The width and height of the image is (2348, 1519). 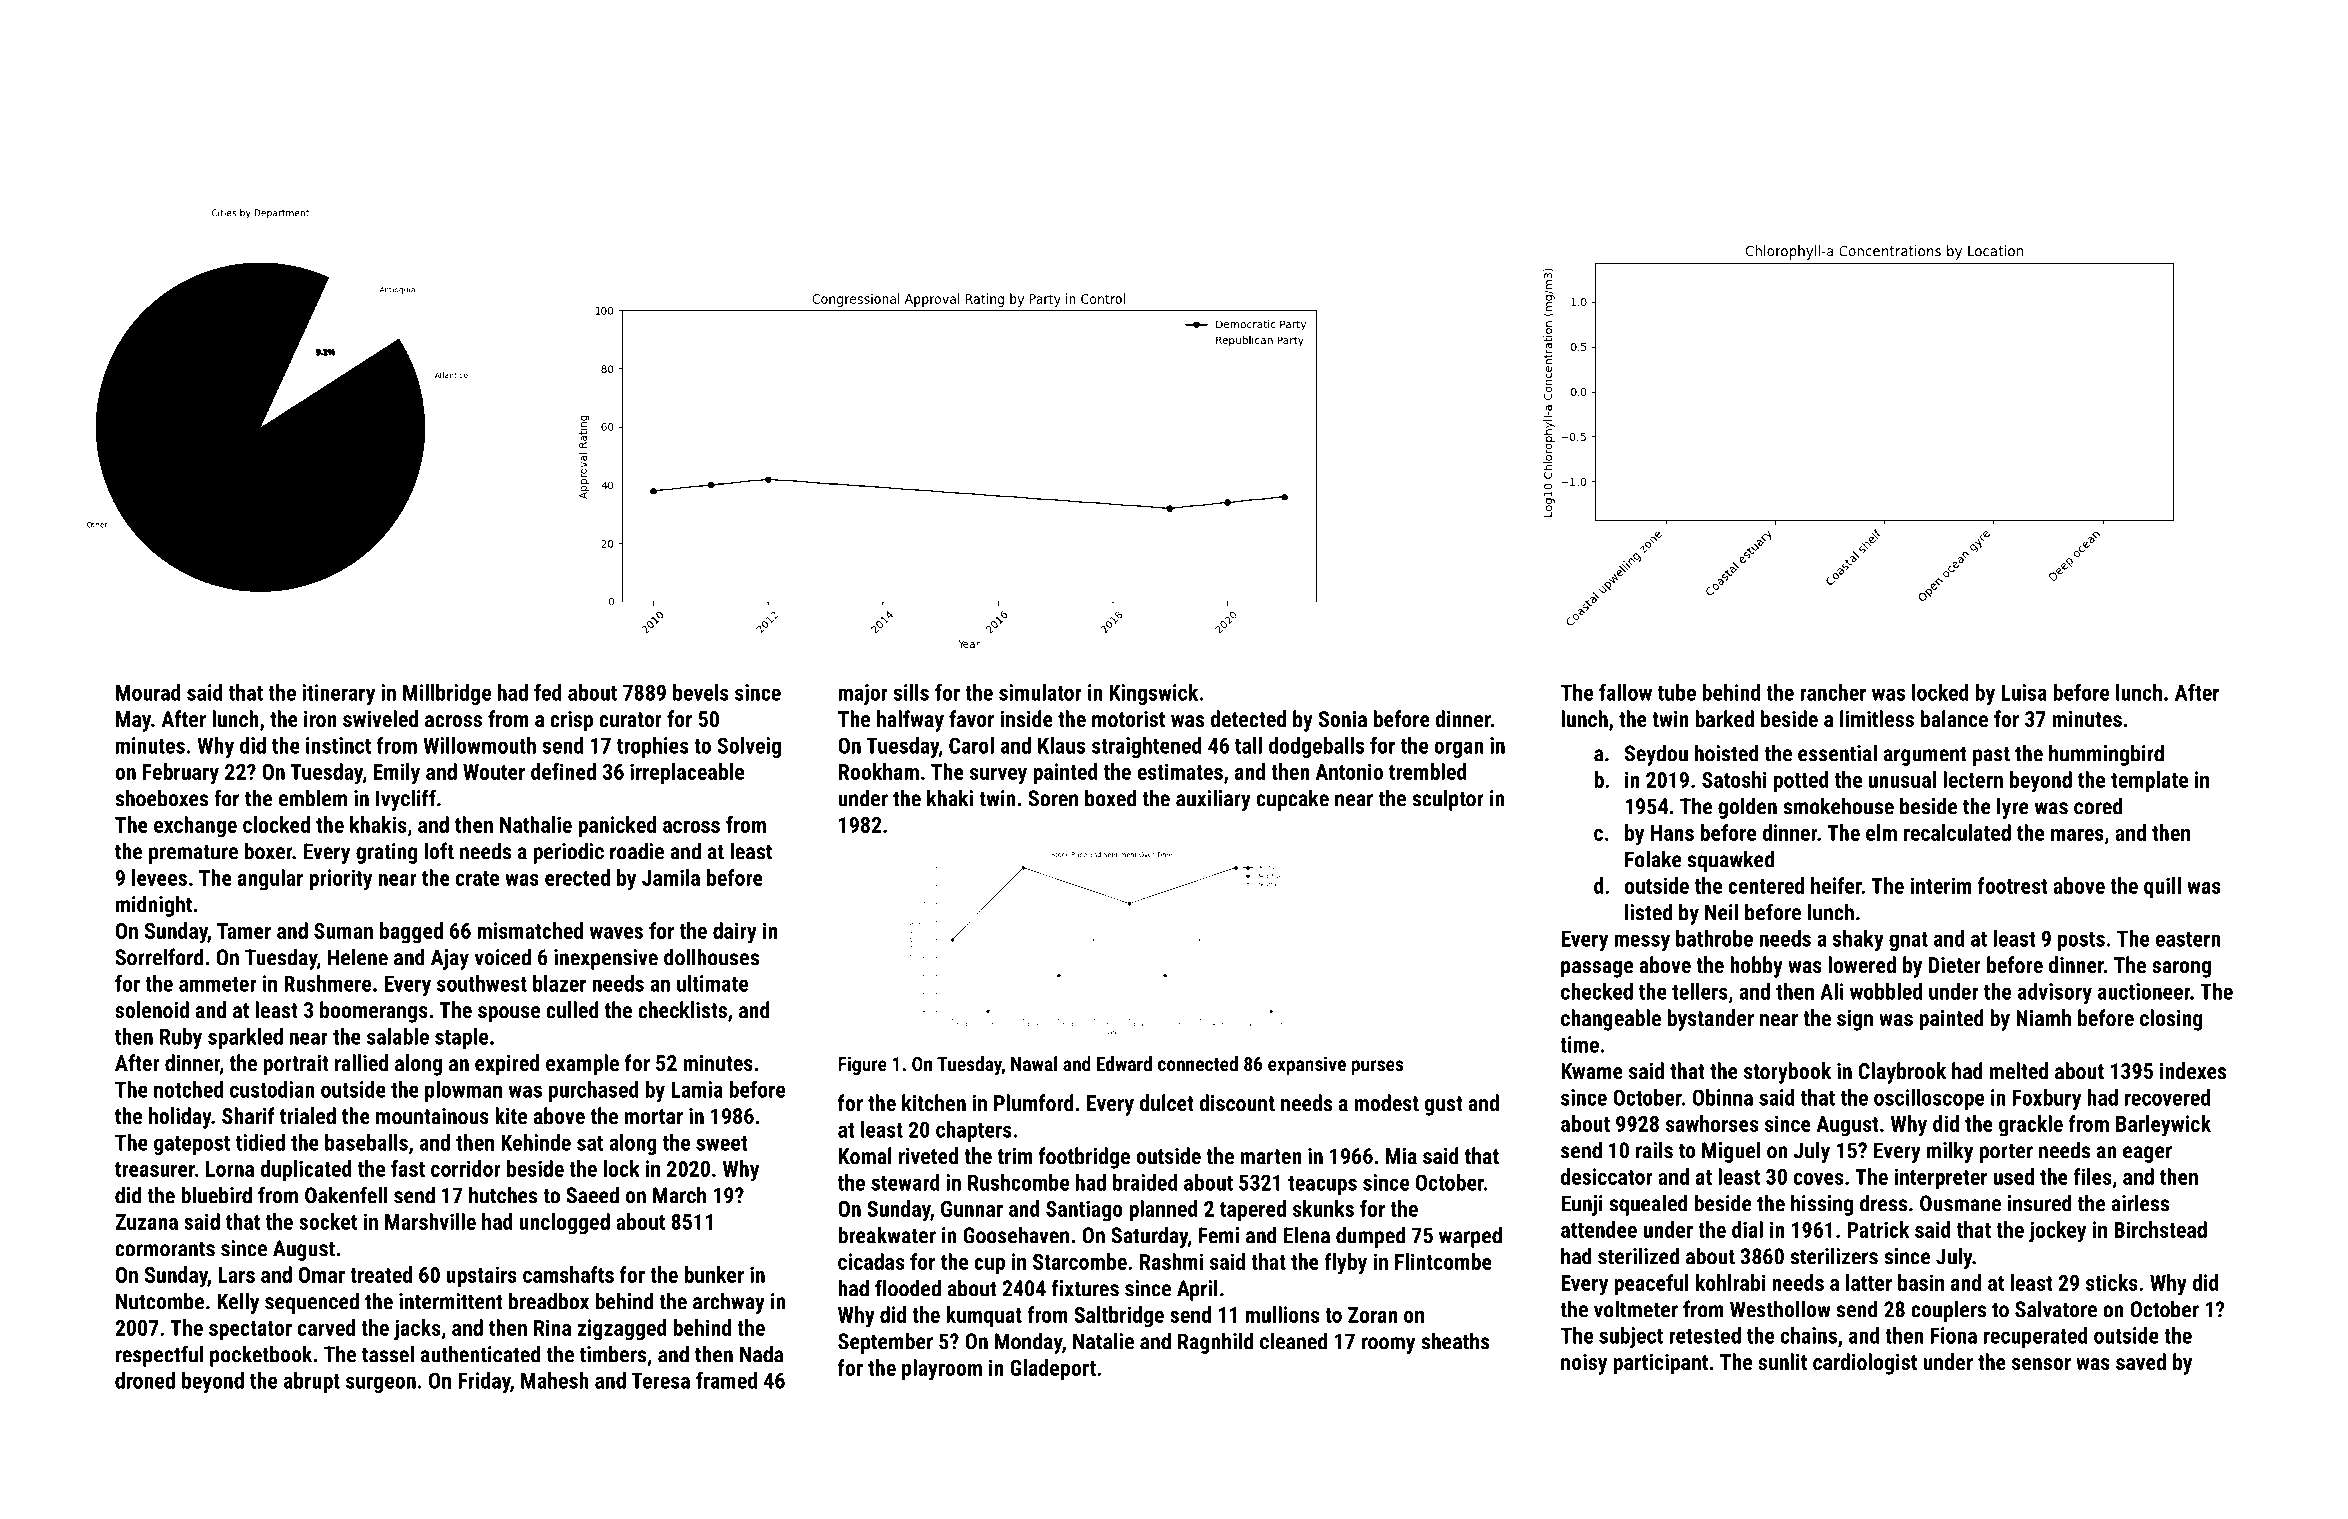 I want to click on fallow, so click(x=1625, y=692).
